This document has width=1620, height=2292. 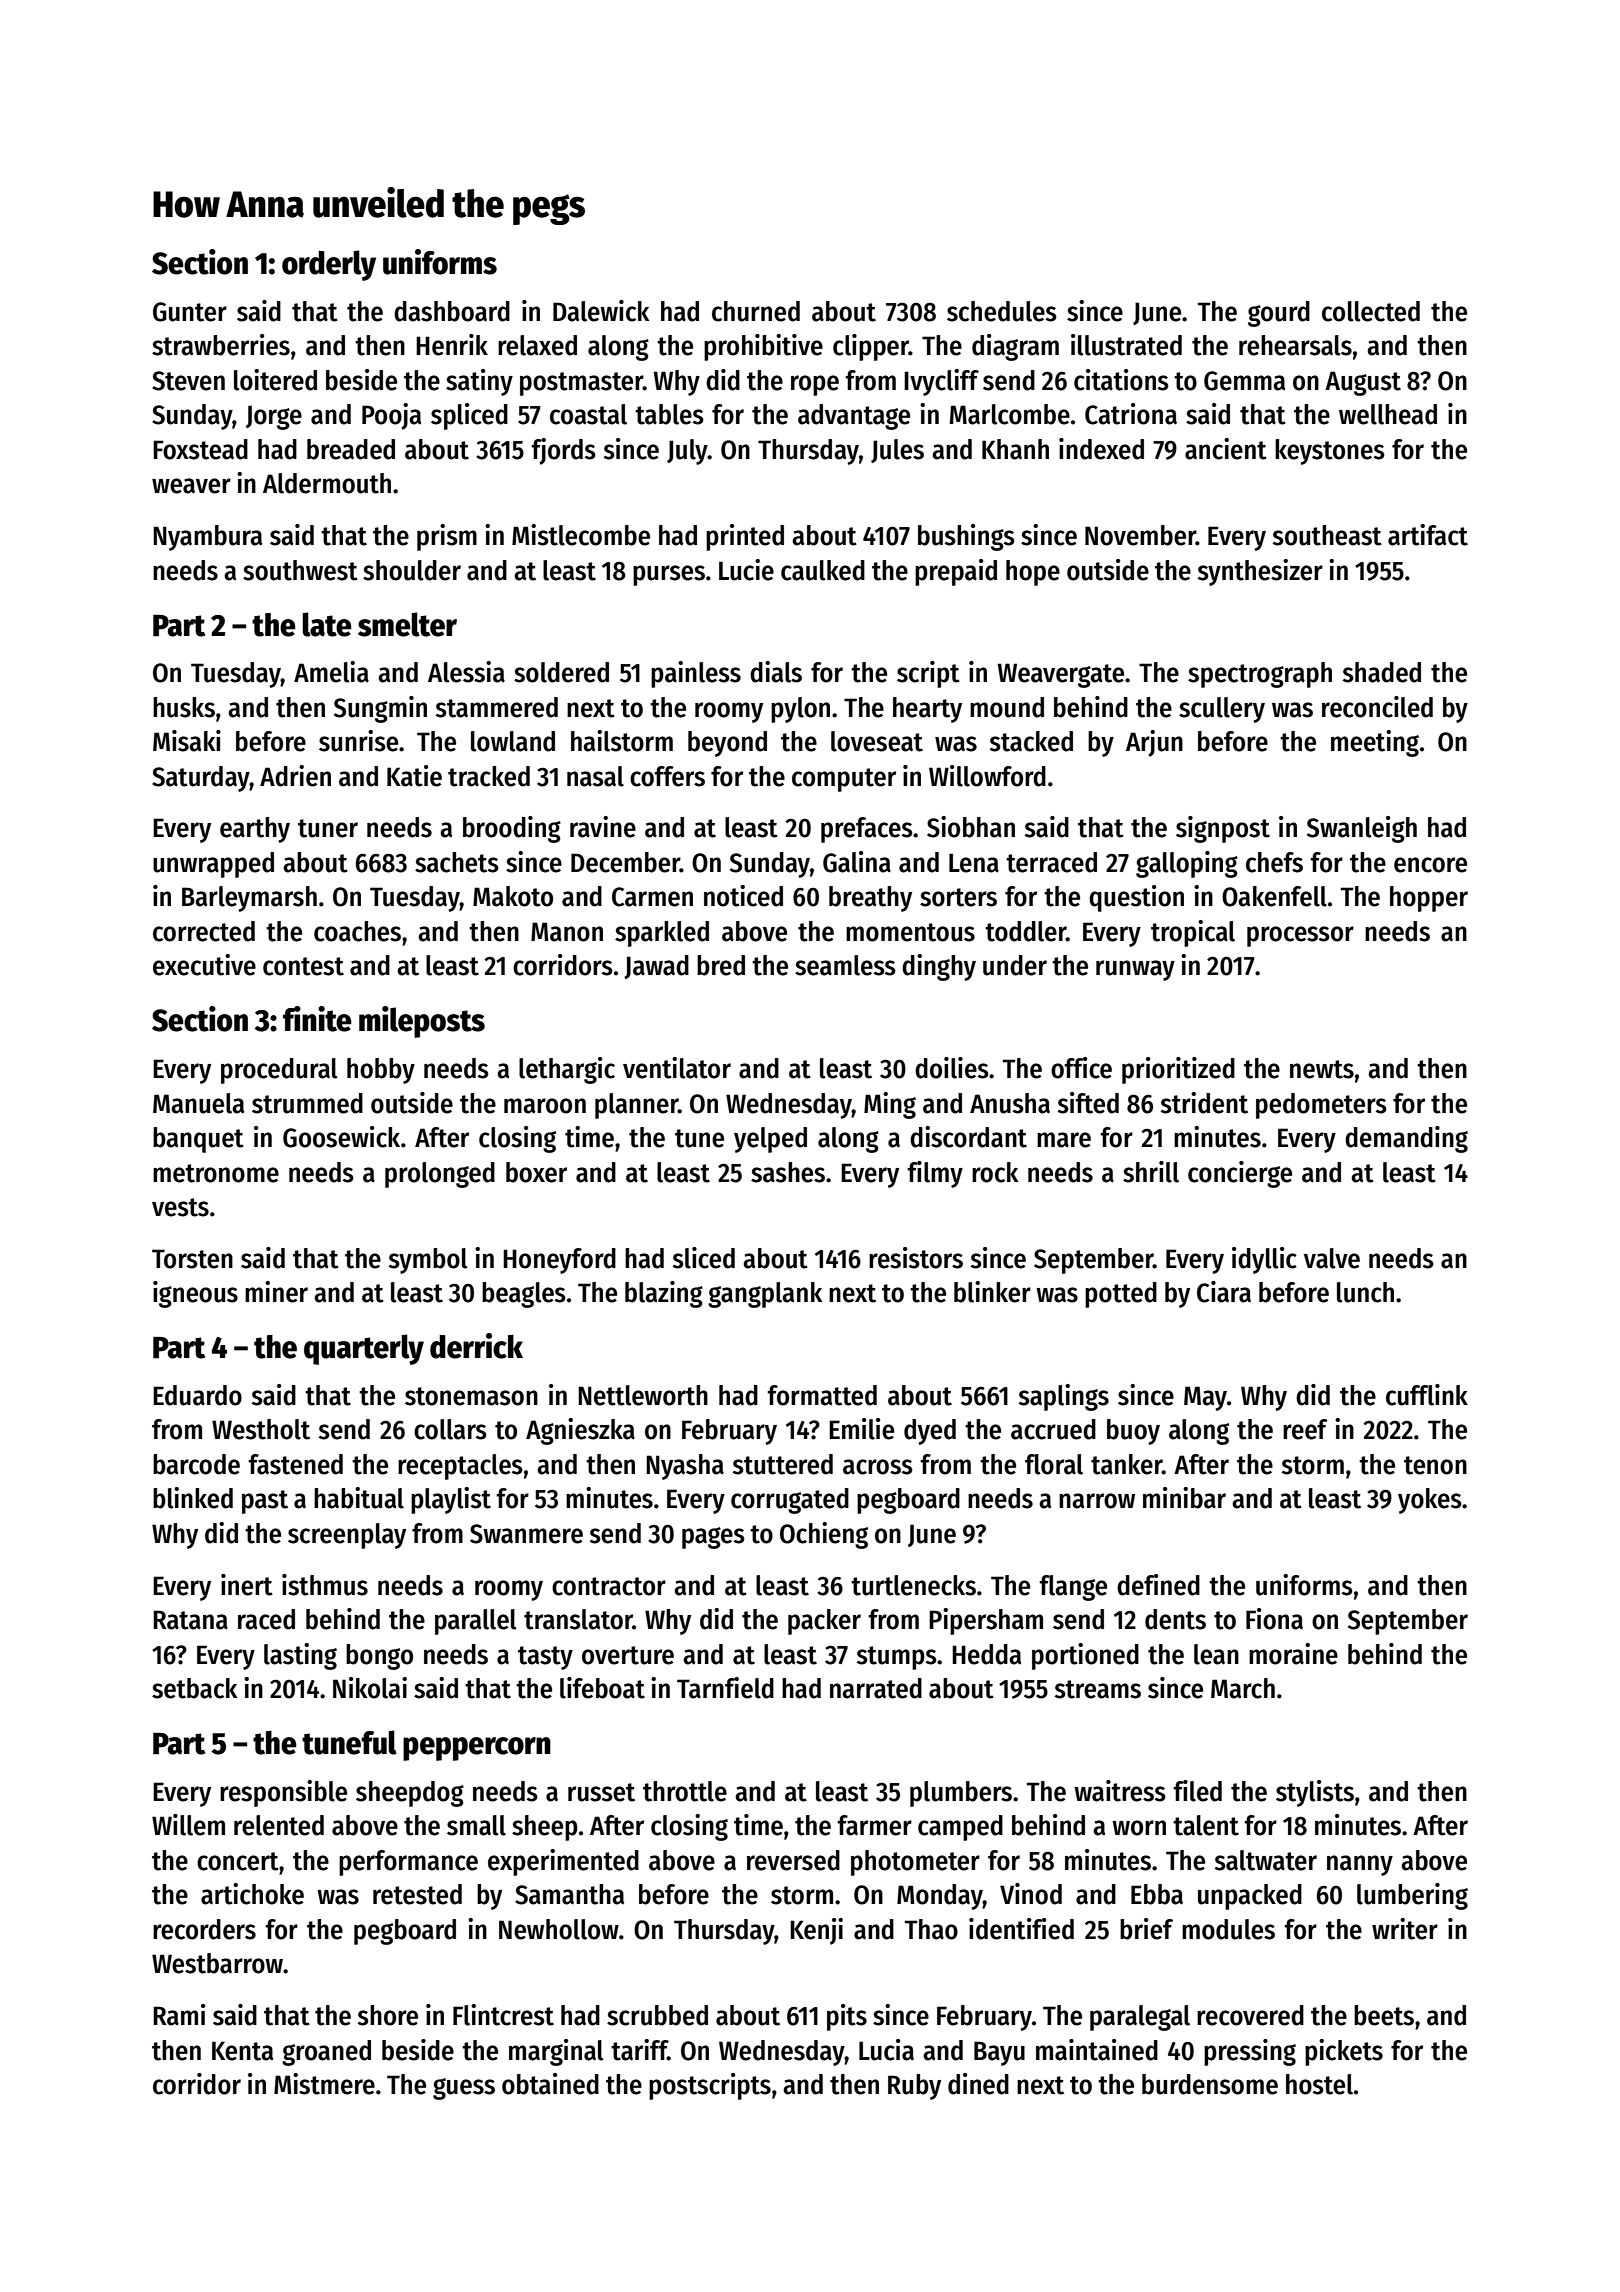 I want to click on Dalewick, so click(x=601, y=311).
